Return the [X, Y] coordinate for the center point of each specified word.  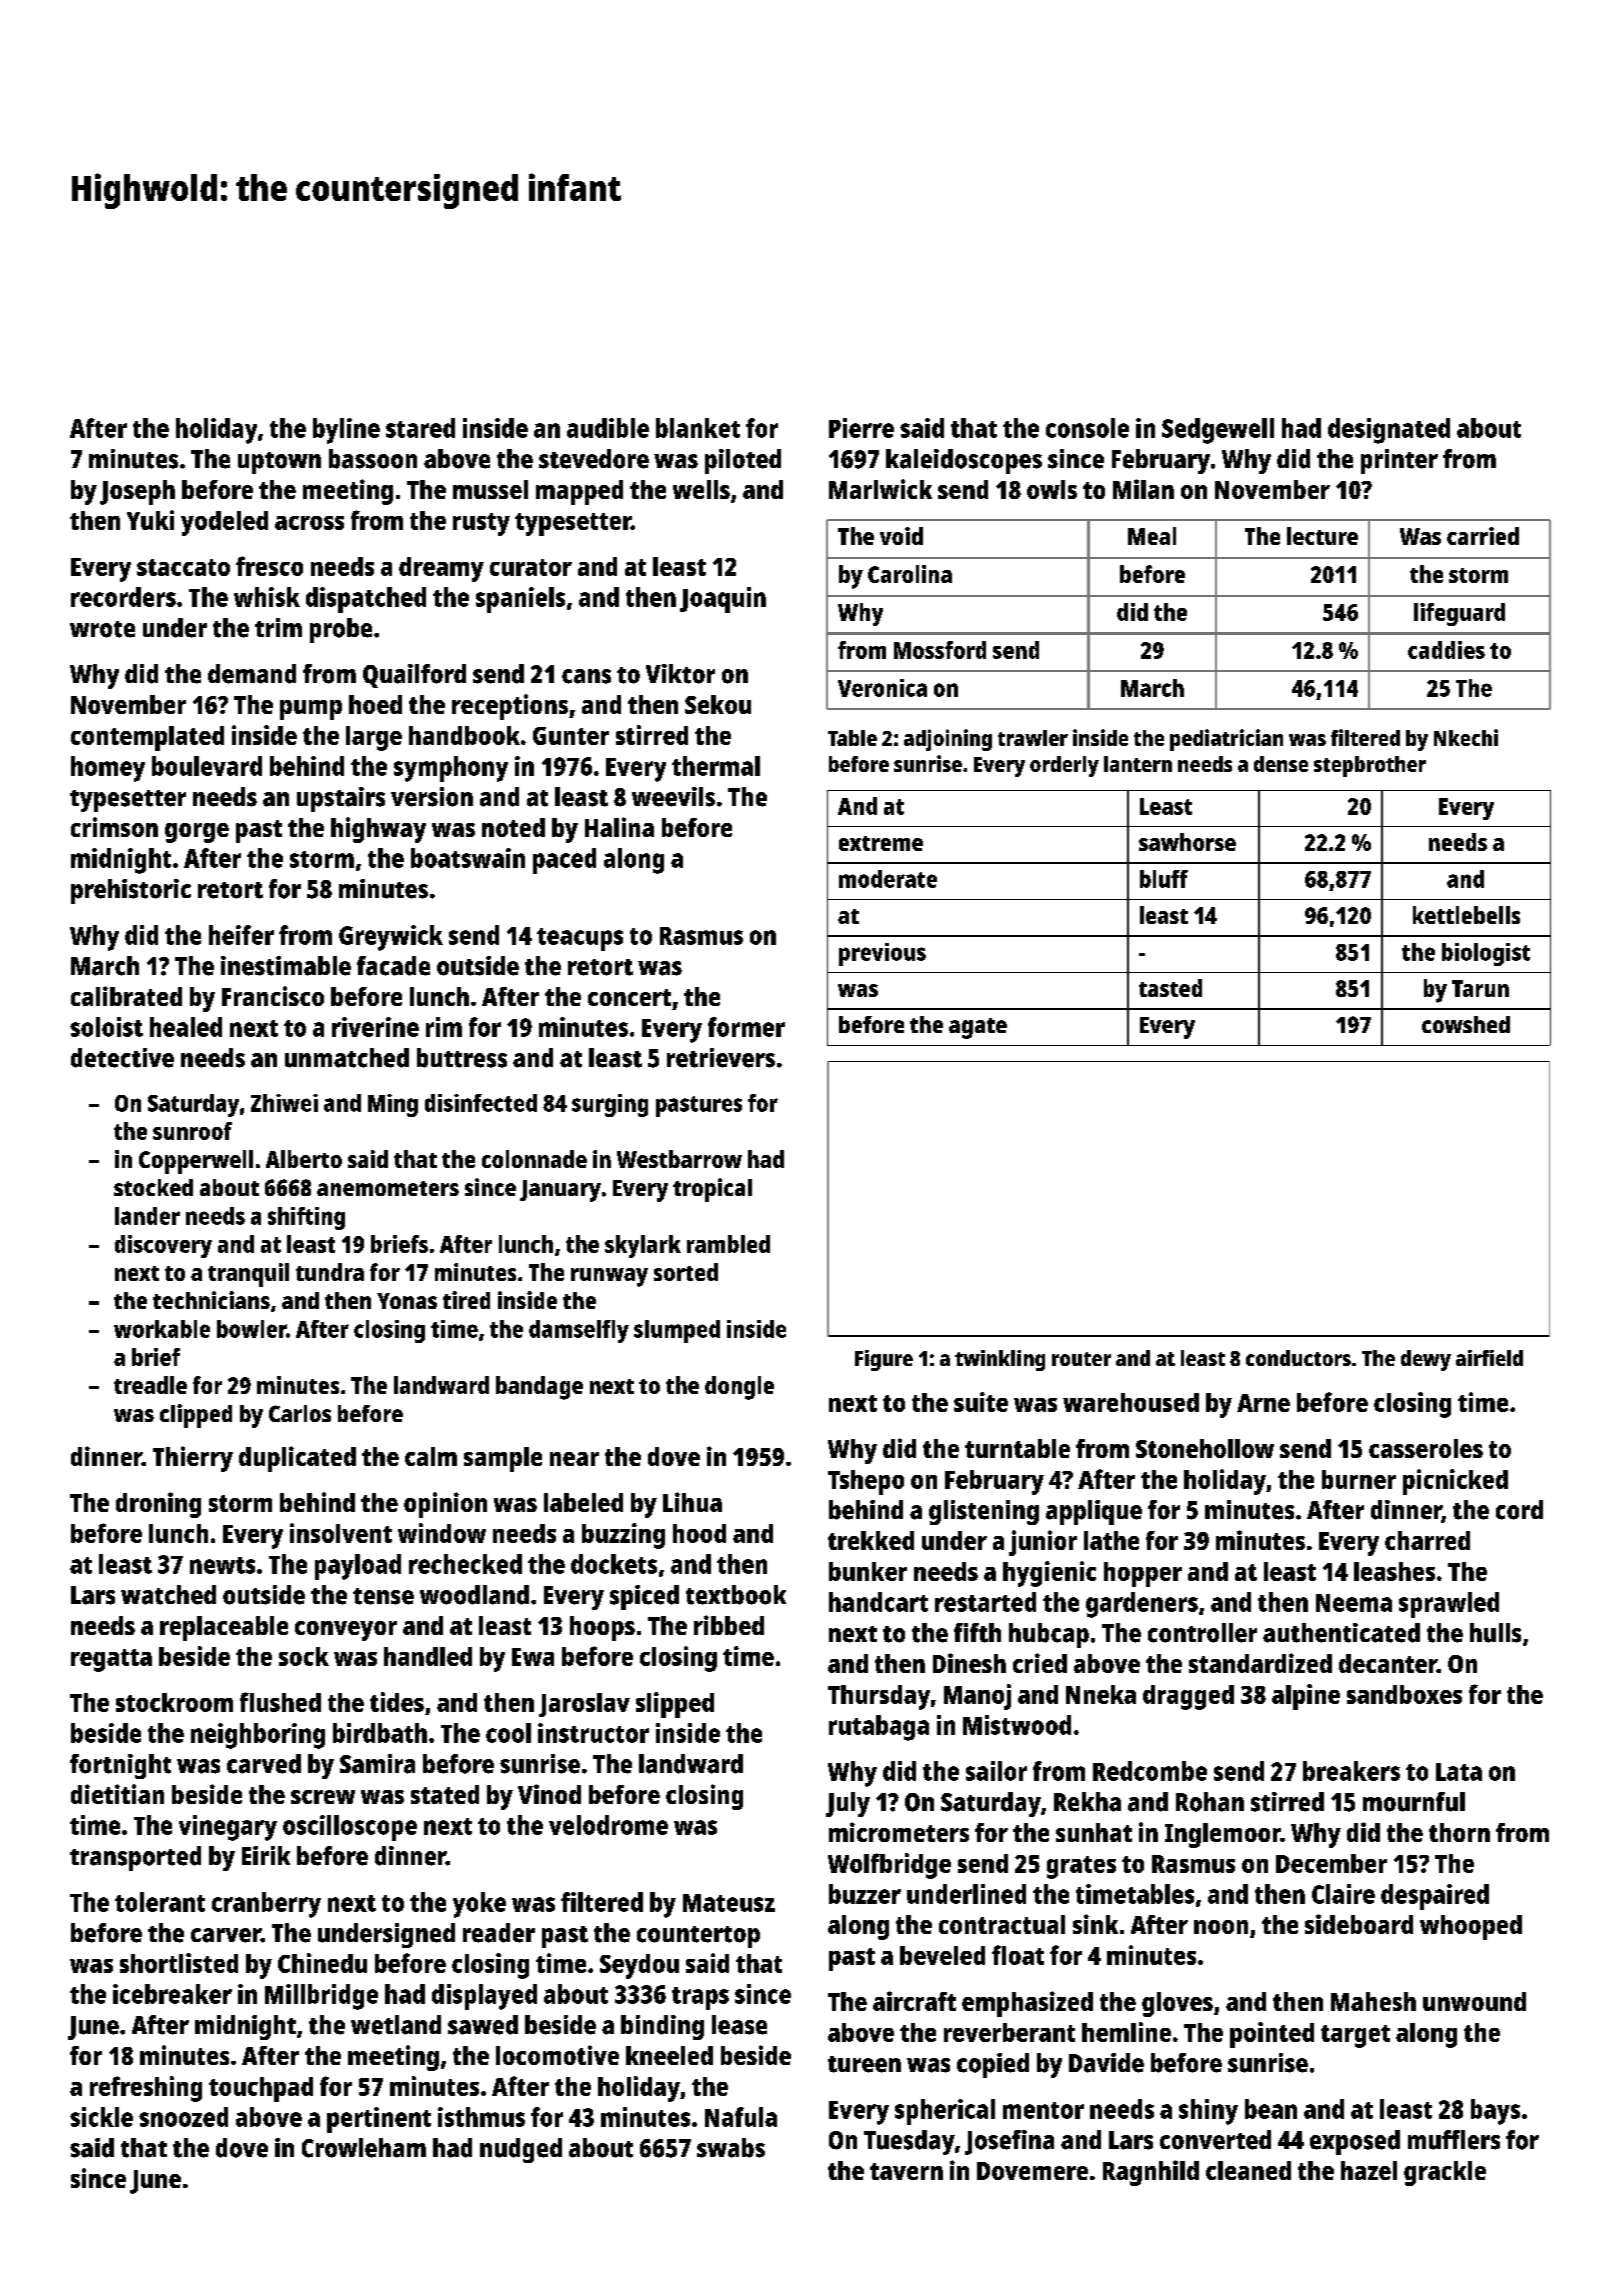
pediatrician [1226, 740]
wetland [396, 2025]
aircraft [914, 2001]
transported [135, 1858]
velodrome [608, 1825]
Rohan [1210, 1802]
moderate [888, 879]
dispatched [366, 600]
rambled [728, 1244]
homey [108, 769]
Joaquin [723, 600]
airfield [1489, 1358]
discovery [163, 1246]
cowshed [1466, 1024]
